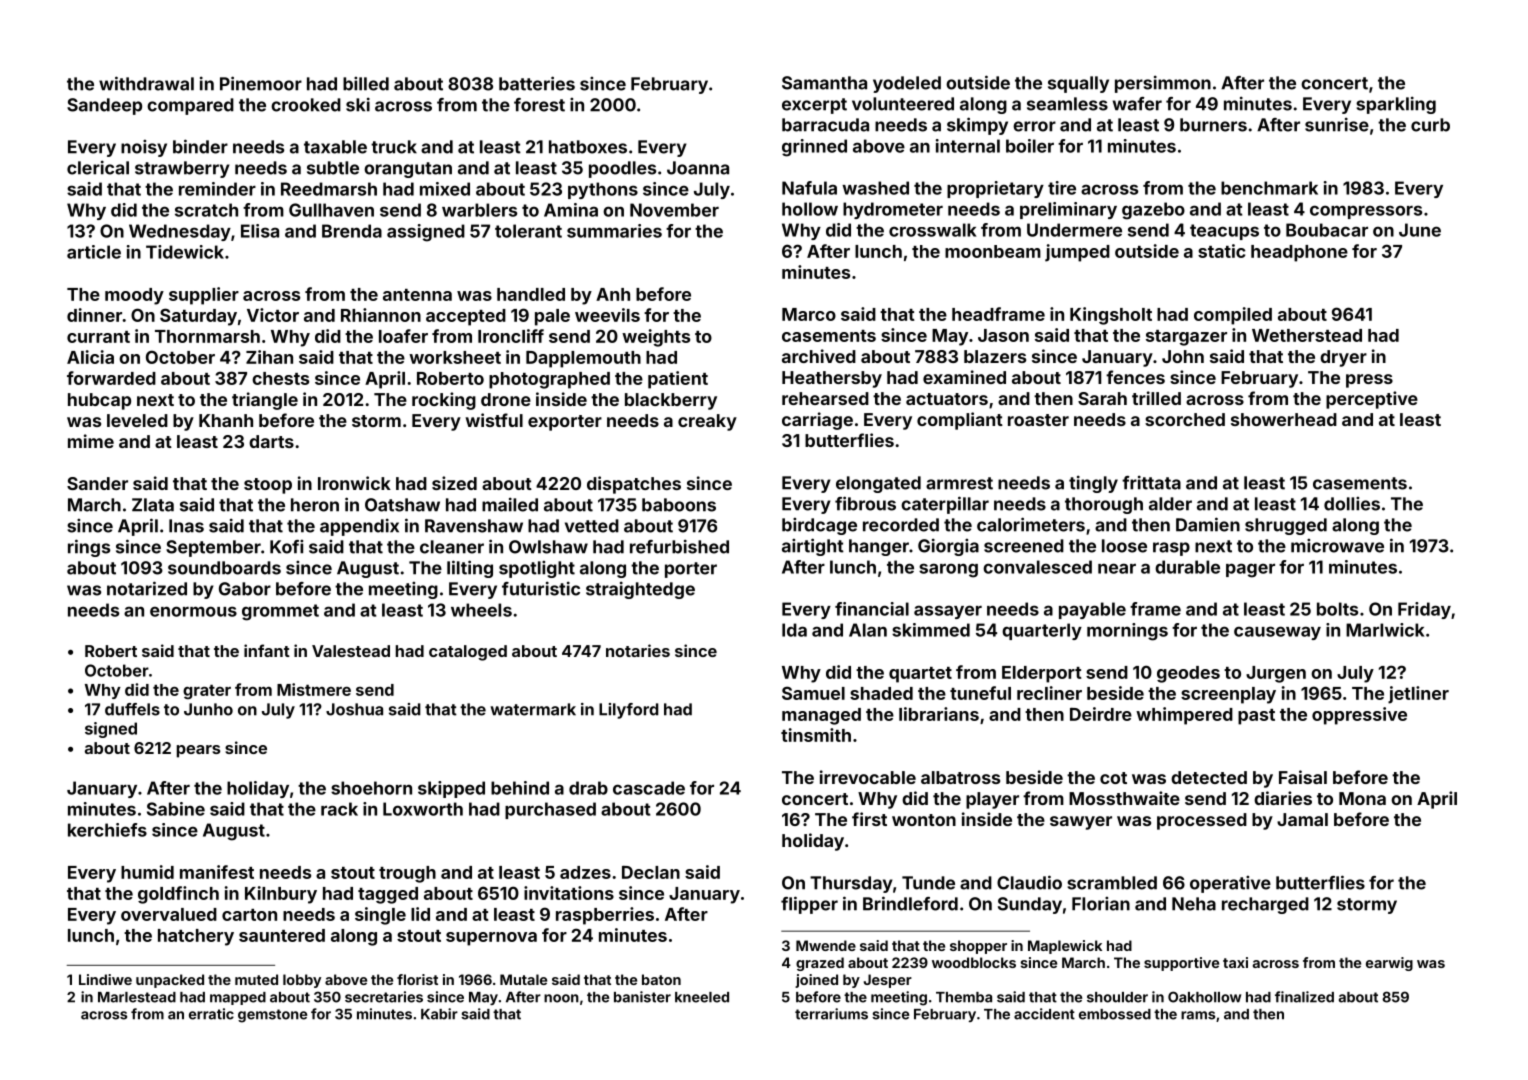 The width and height of the image is (1528, 1080). What do you see at coordinates (924, 820) in the image?
I see `wonton` at bounding box center [924, 820].
